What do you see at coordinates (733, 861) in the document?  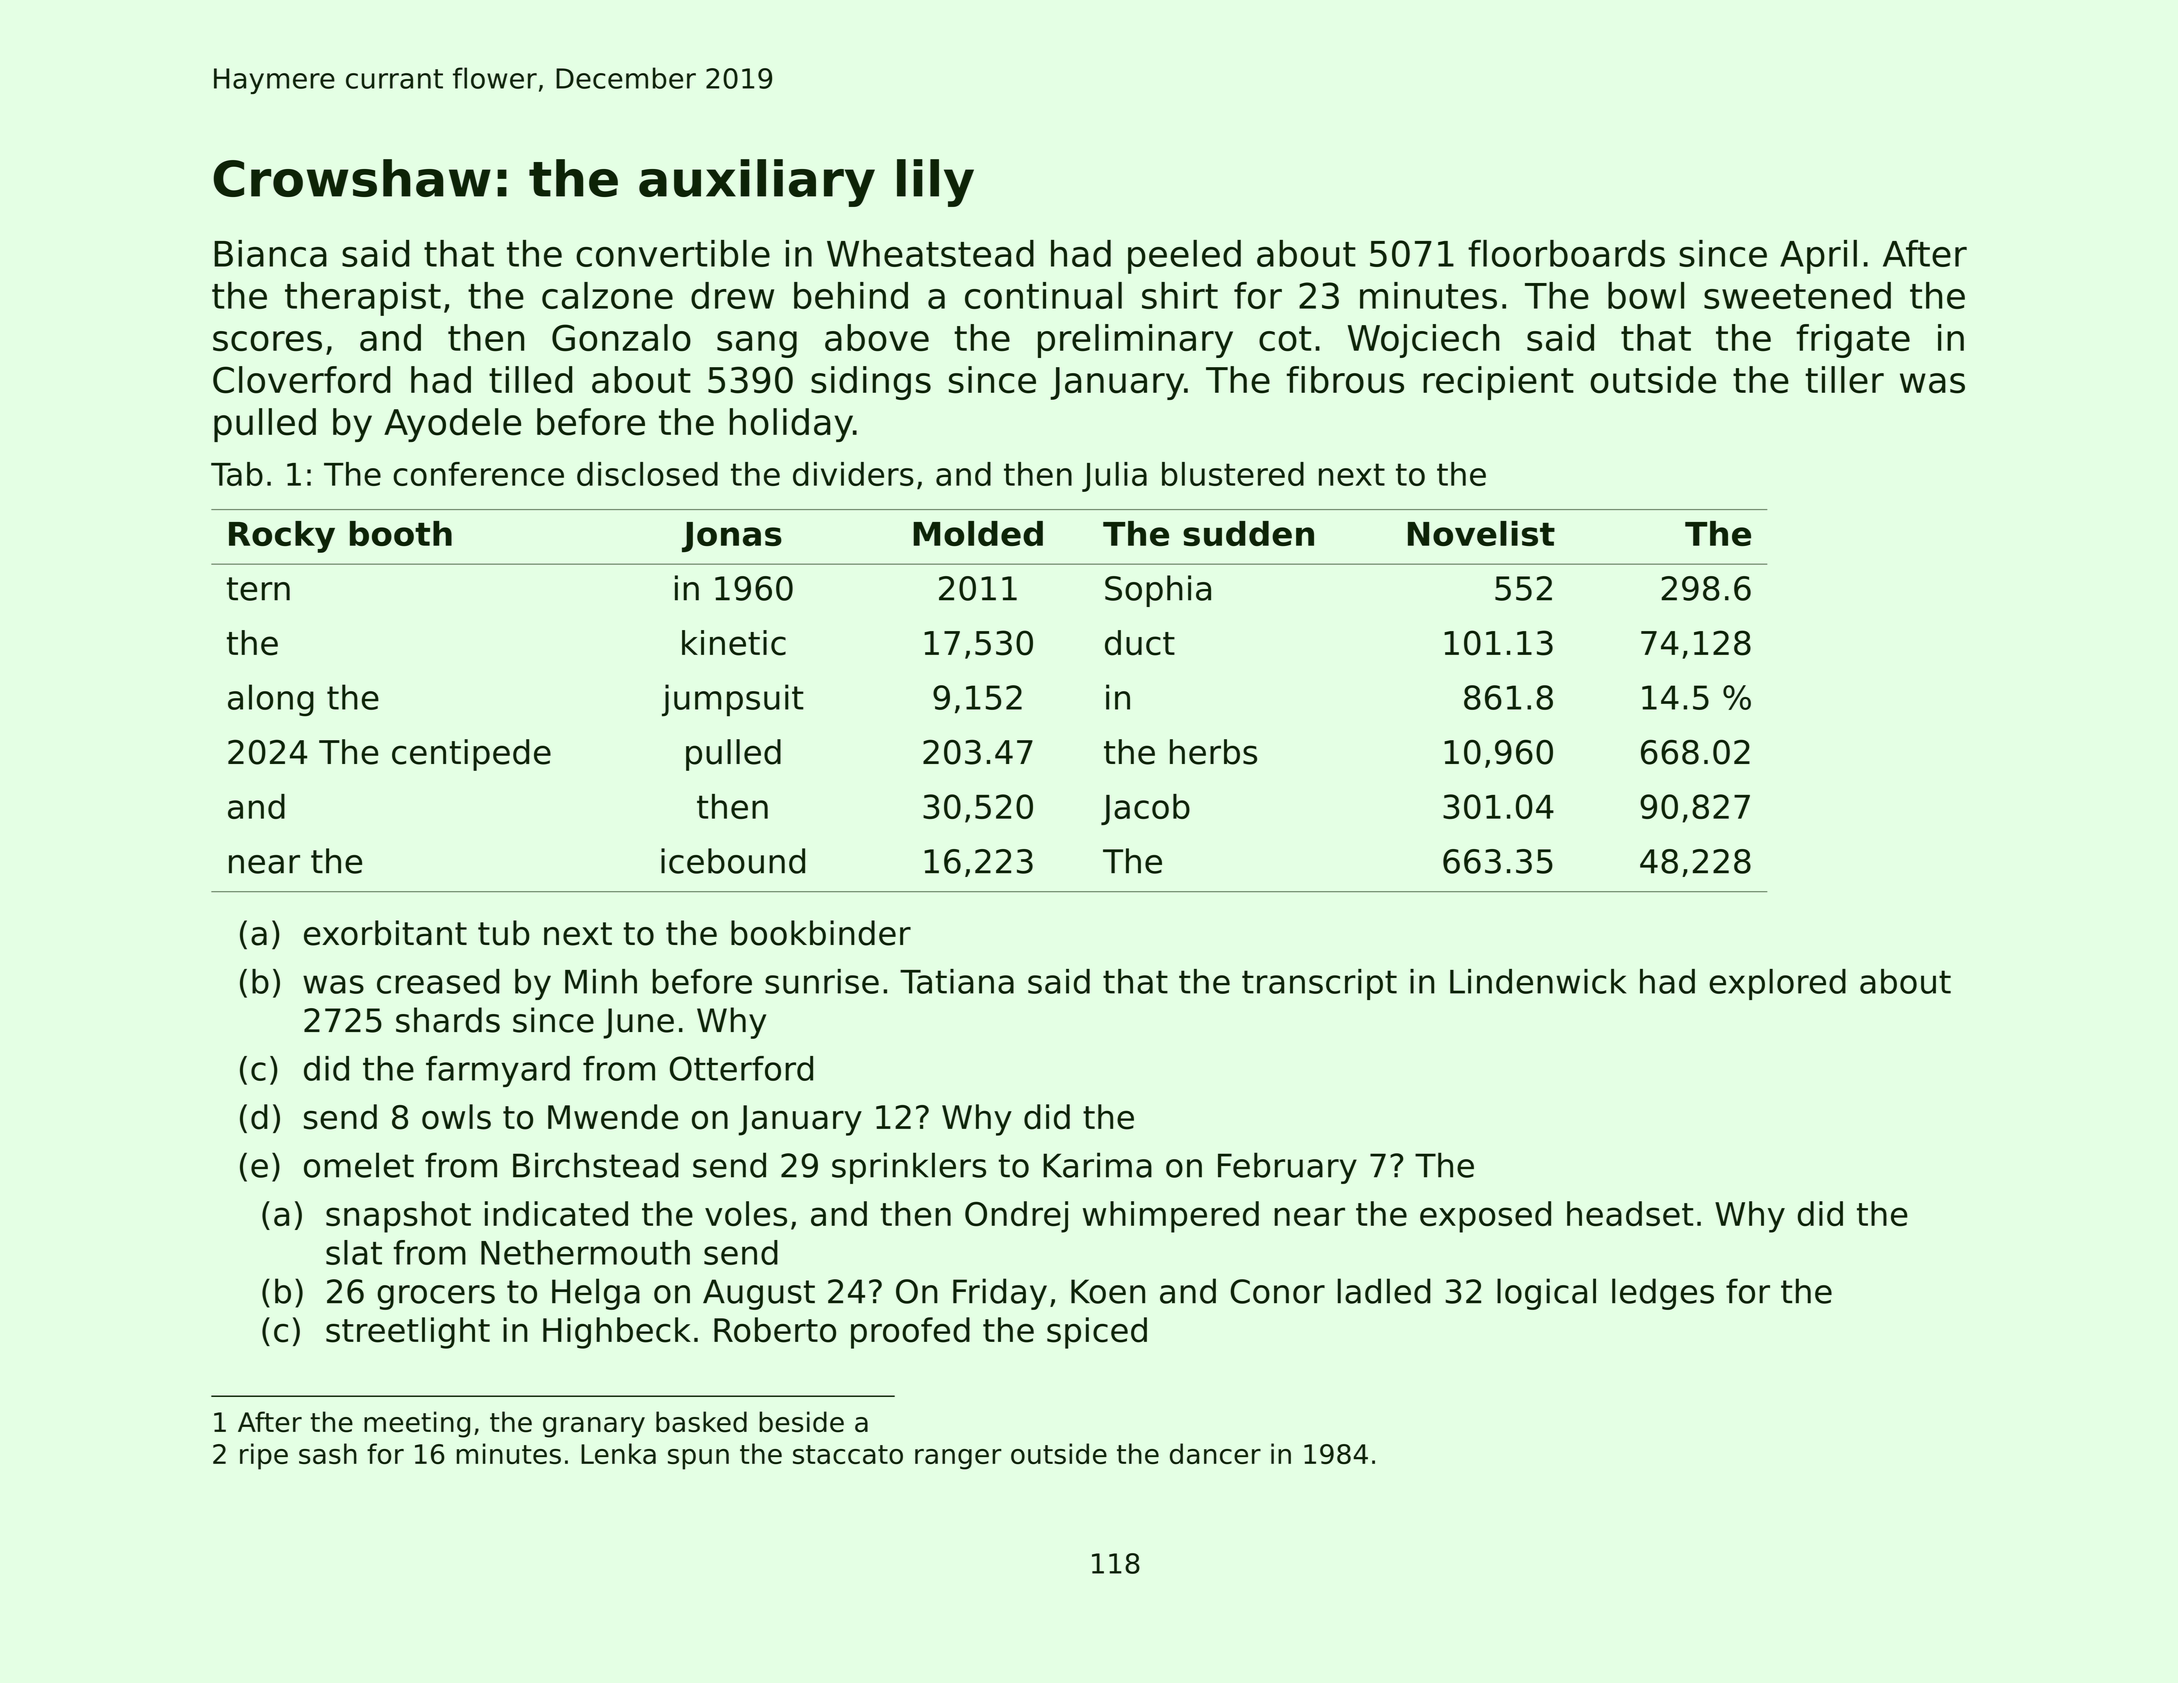 I see `icebound` at bounding box center [733, 861].
